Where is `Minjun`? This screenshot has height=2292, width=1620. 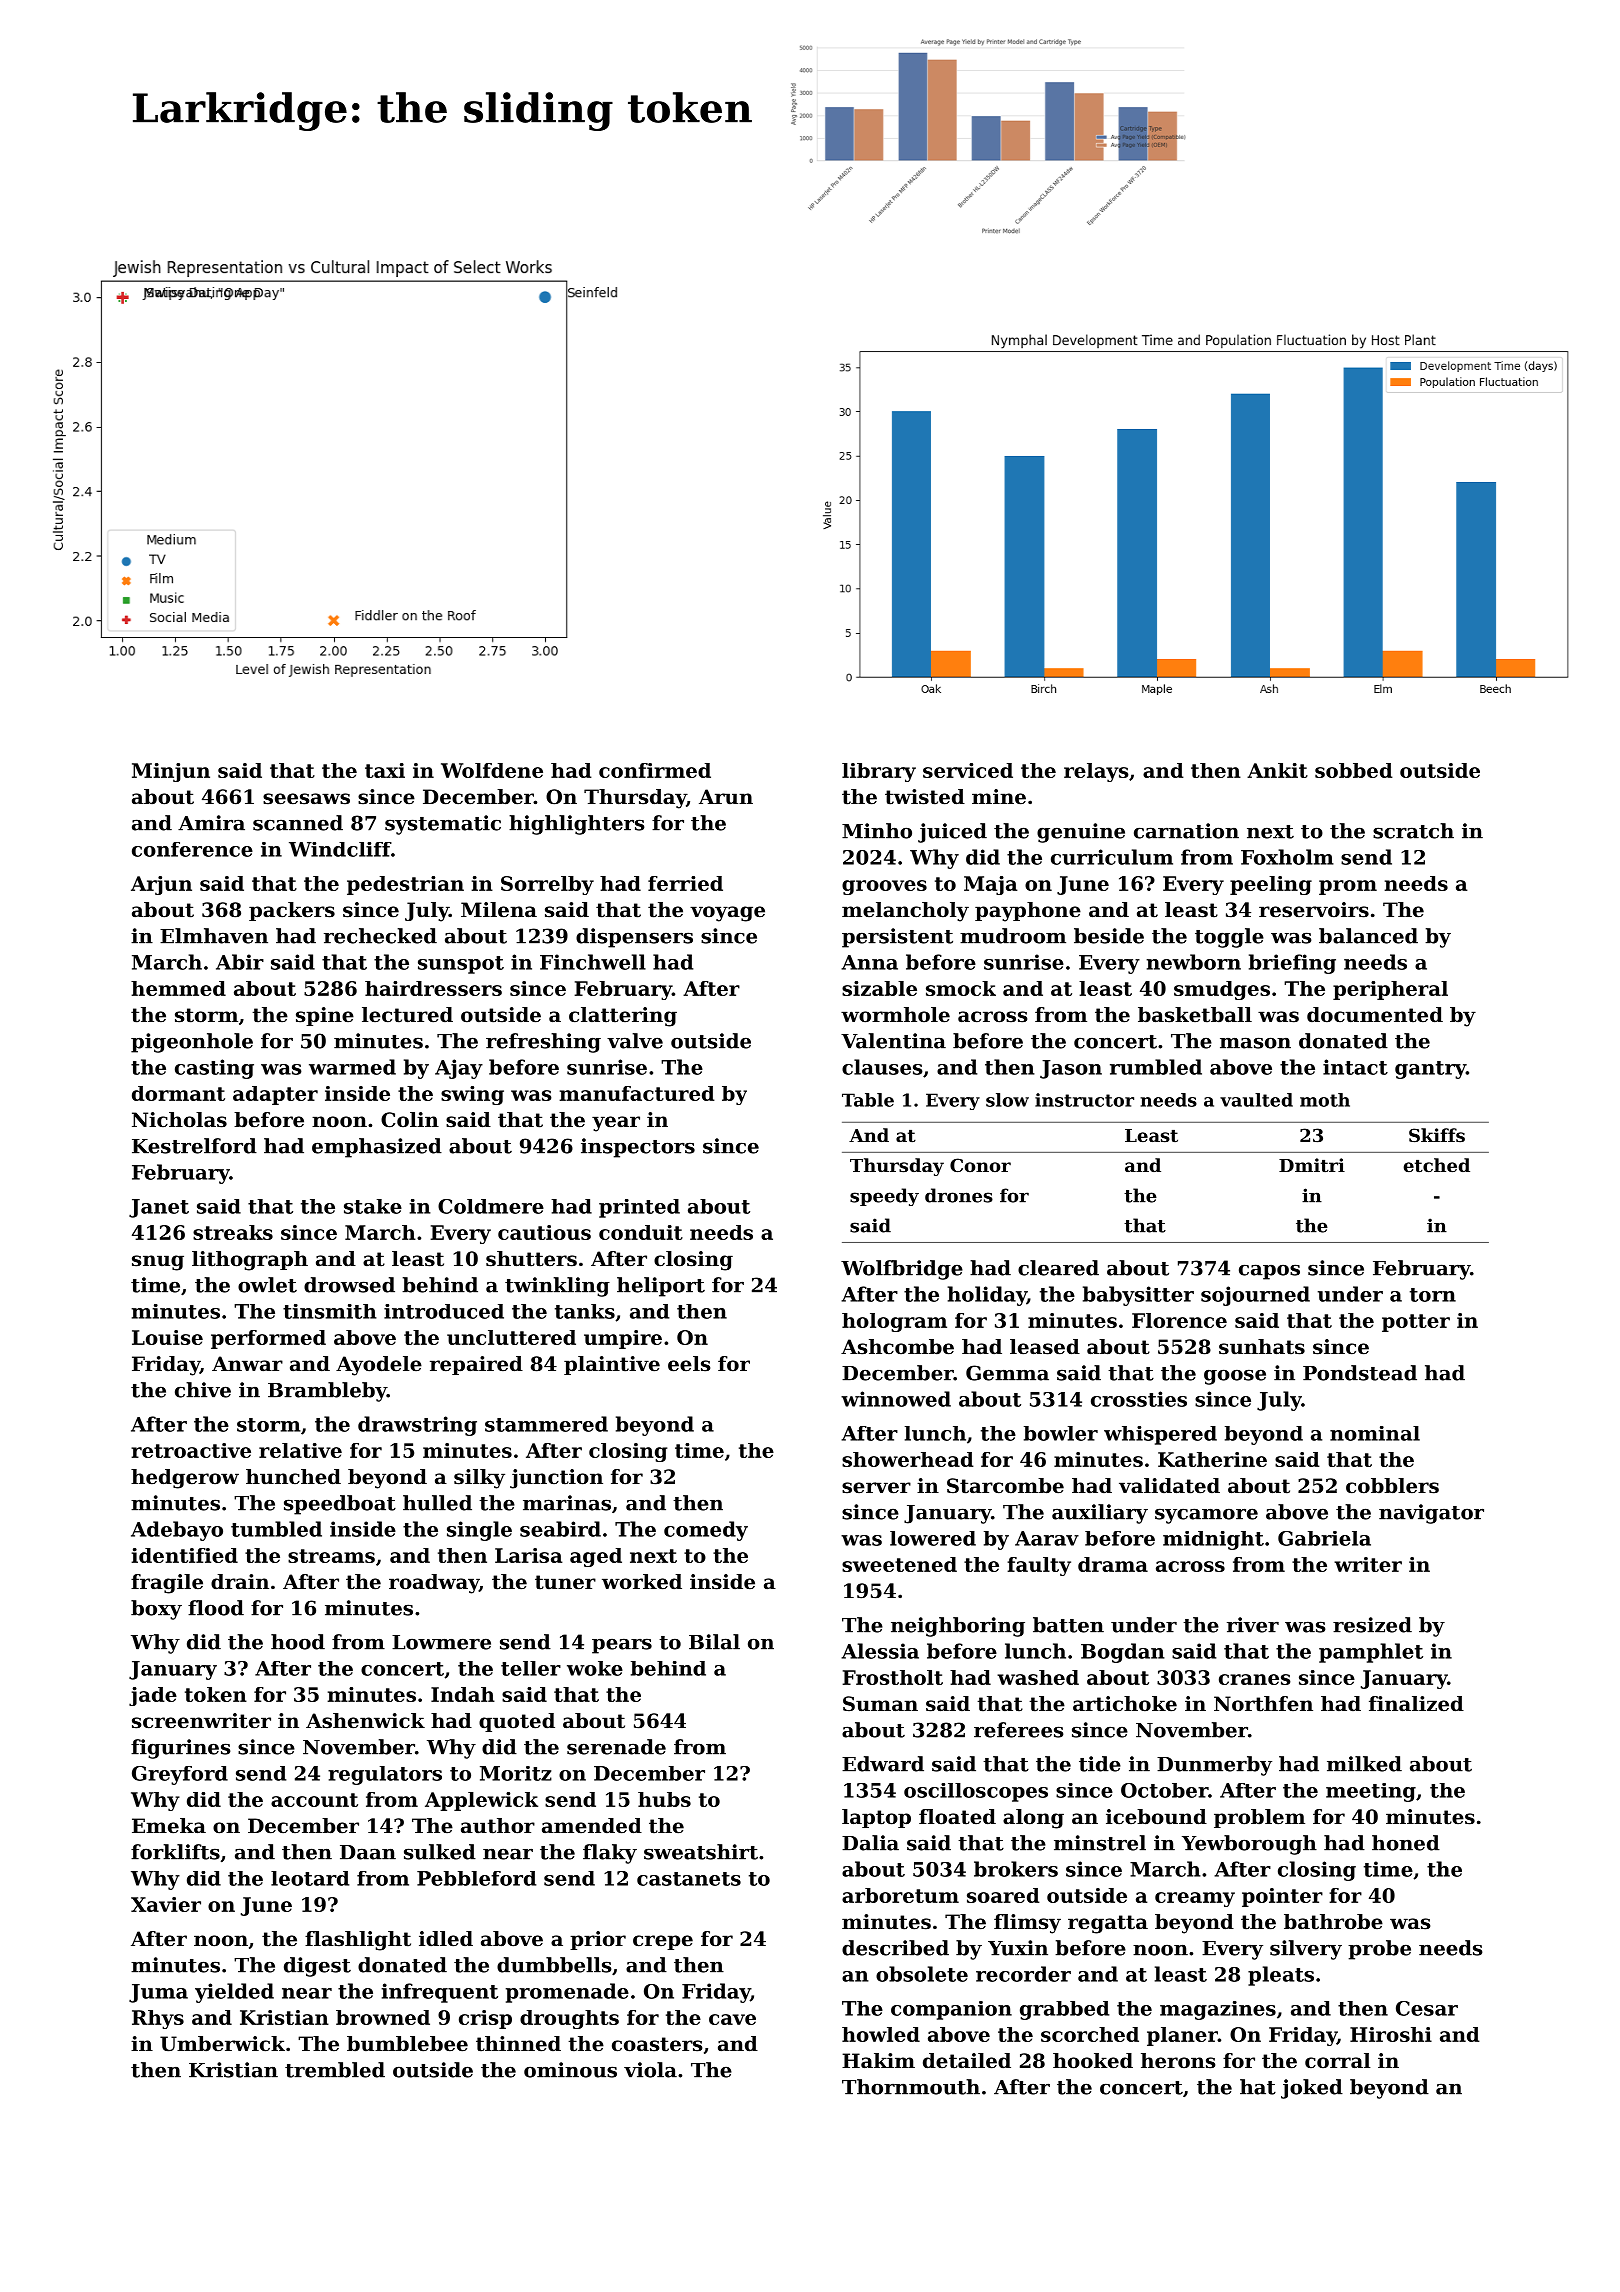 Minjun is located at coordinates (171, 772).
